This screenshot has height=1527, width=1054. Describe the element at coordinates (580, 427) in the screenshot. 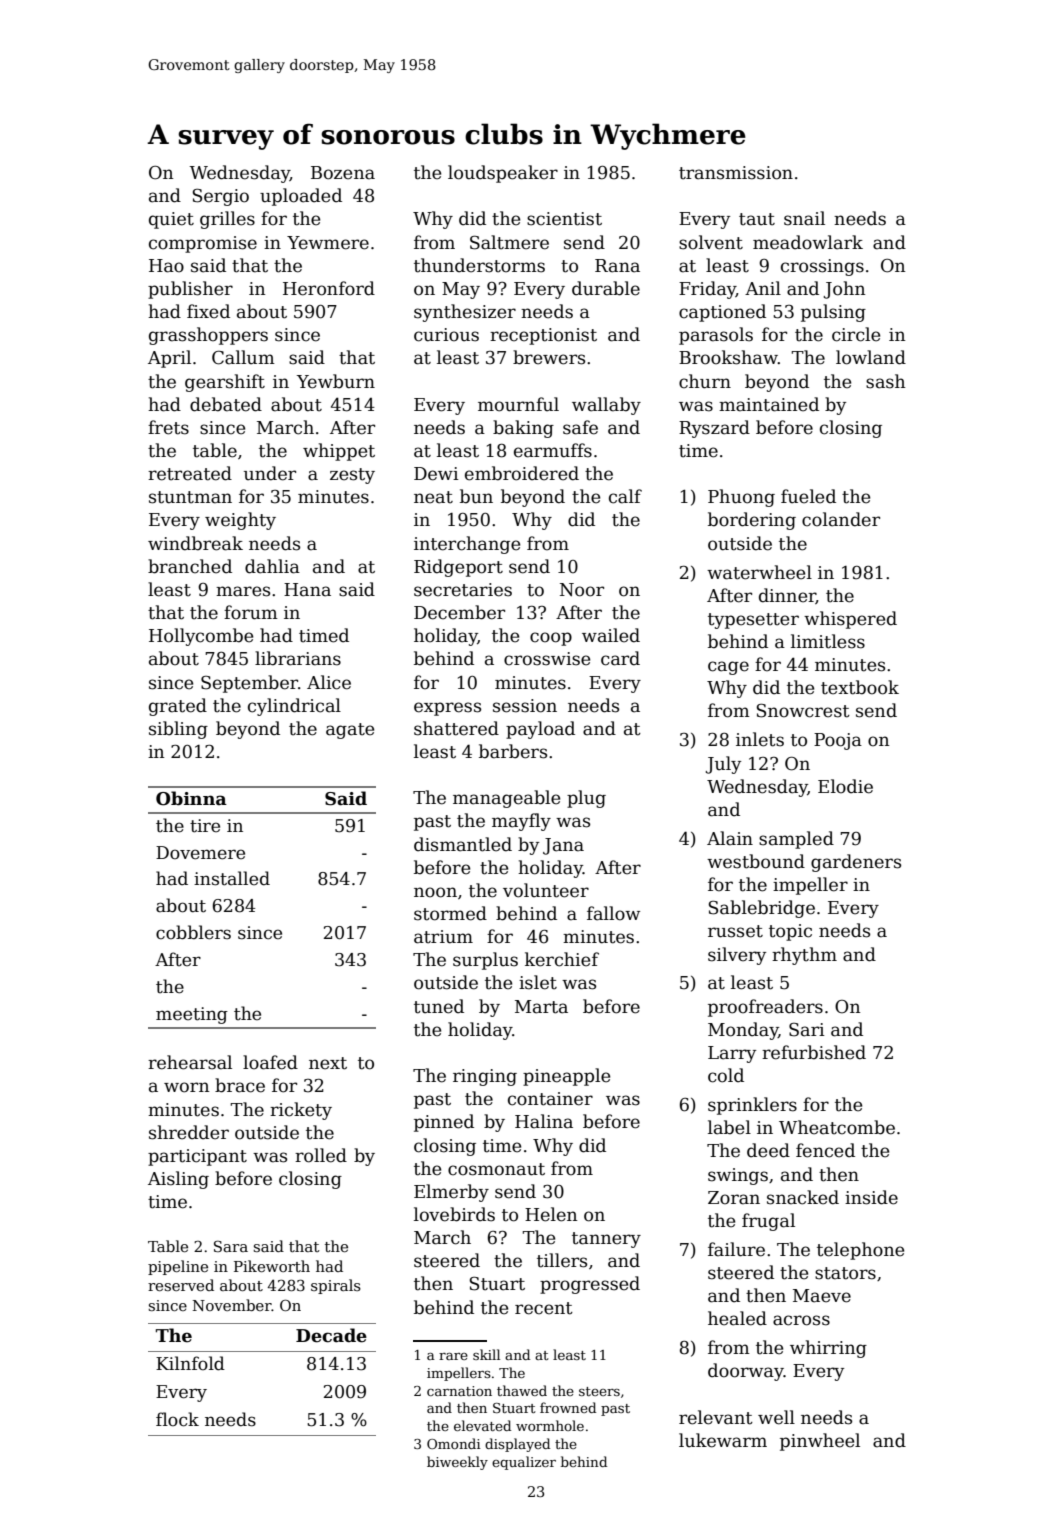

I see `safe` at that location.
